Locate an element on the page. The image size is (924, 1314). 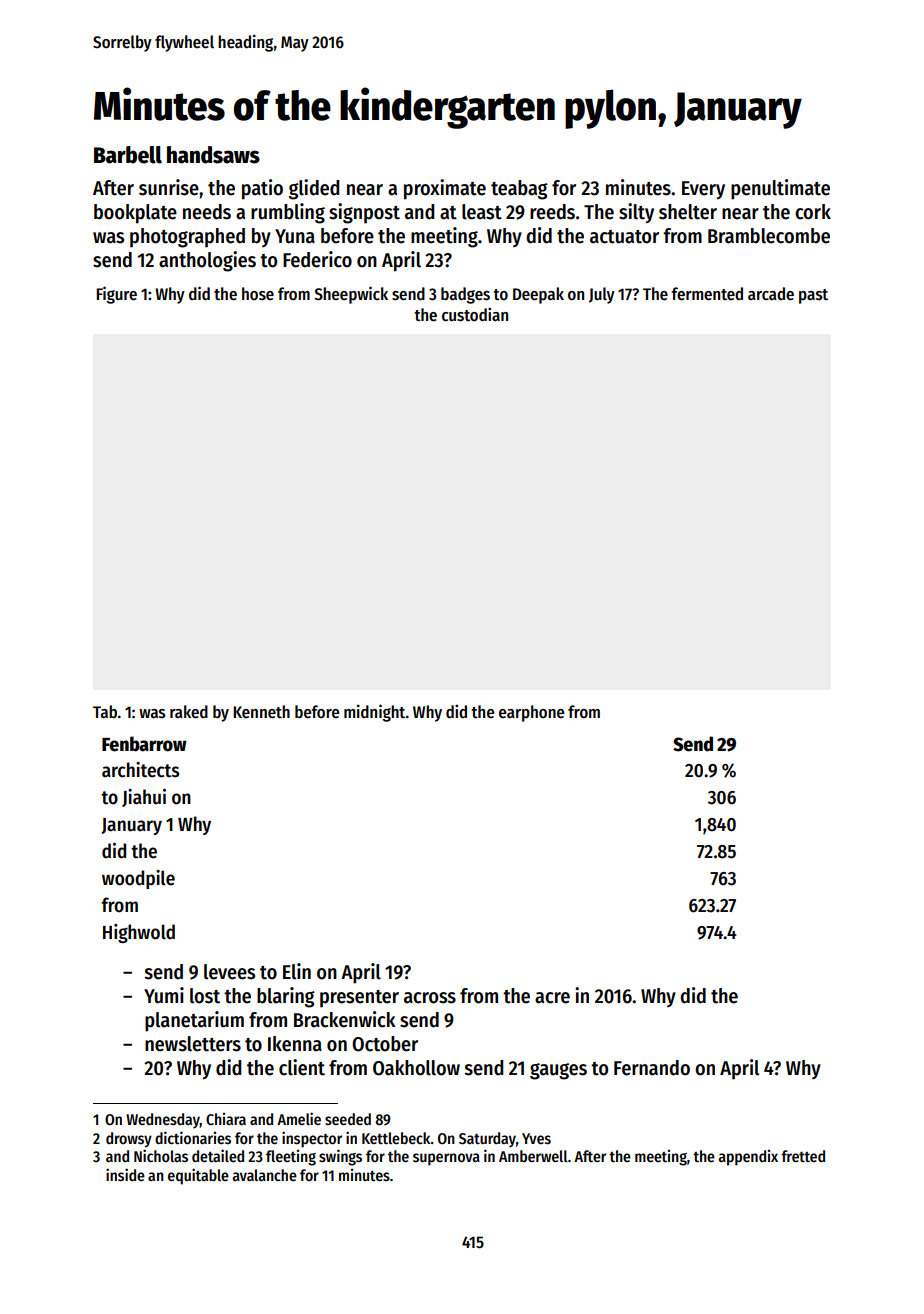
midnight is located at coordinates (374, 713).
